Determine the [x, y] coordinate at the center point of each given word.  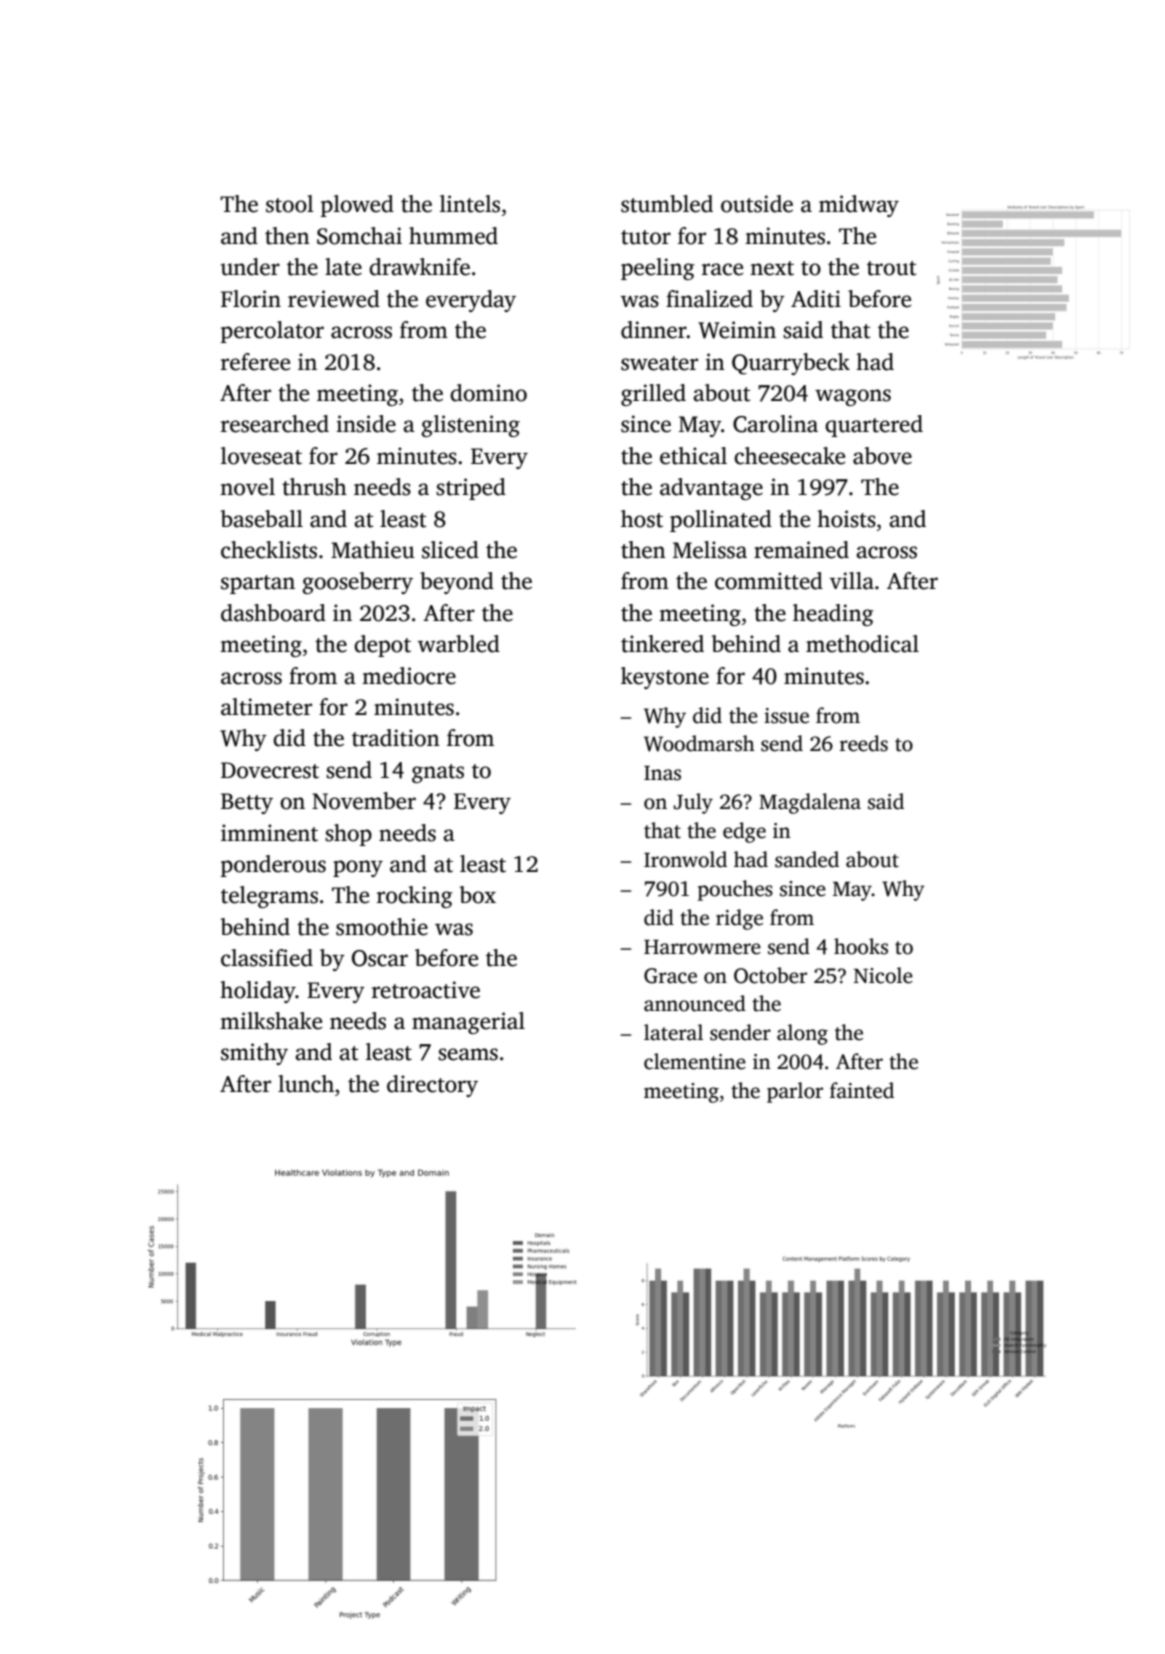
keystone [665, 678]
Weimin [737, 330]
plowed [357, 206]
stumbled [667, 204]
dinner [654, 330]
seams [468, 1054]
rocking [415, 897]
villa [852, 581]
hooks [861, 946]
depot [382, 646]
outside [757, 204]
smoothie [382, 927]
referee [255, 362]
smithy [254, 1054]
